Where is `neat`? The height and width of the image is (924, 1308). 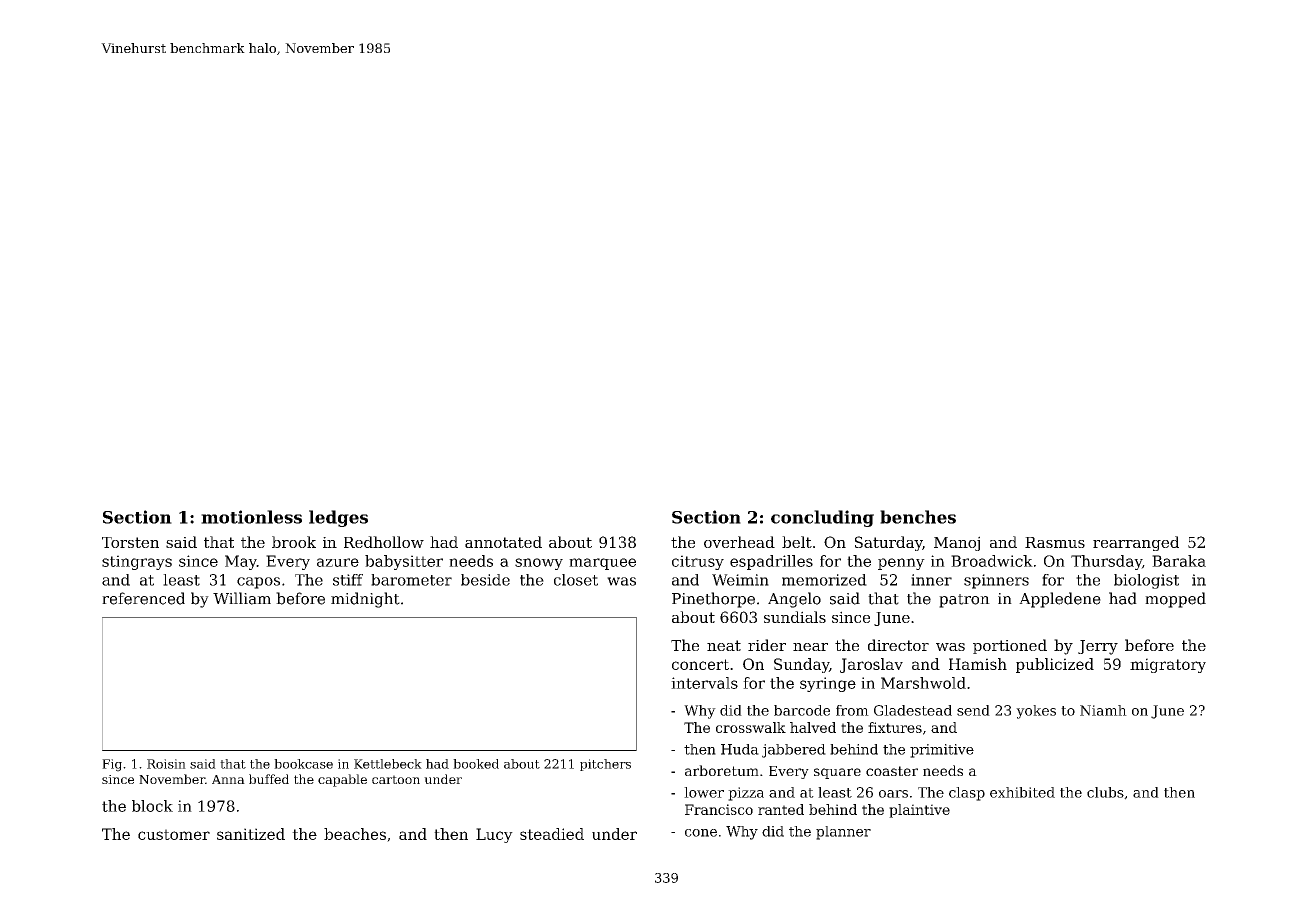
neat is located at coordinates (724, 645).
